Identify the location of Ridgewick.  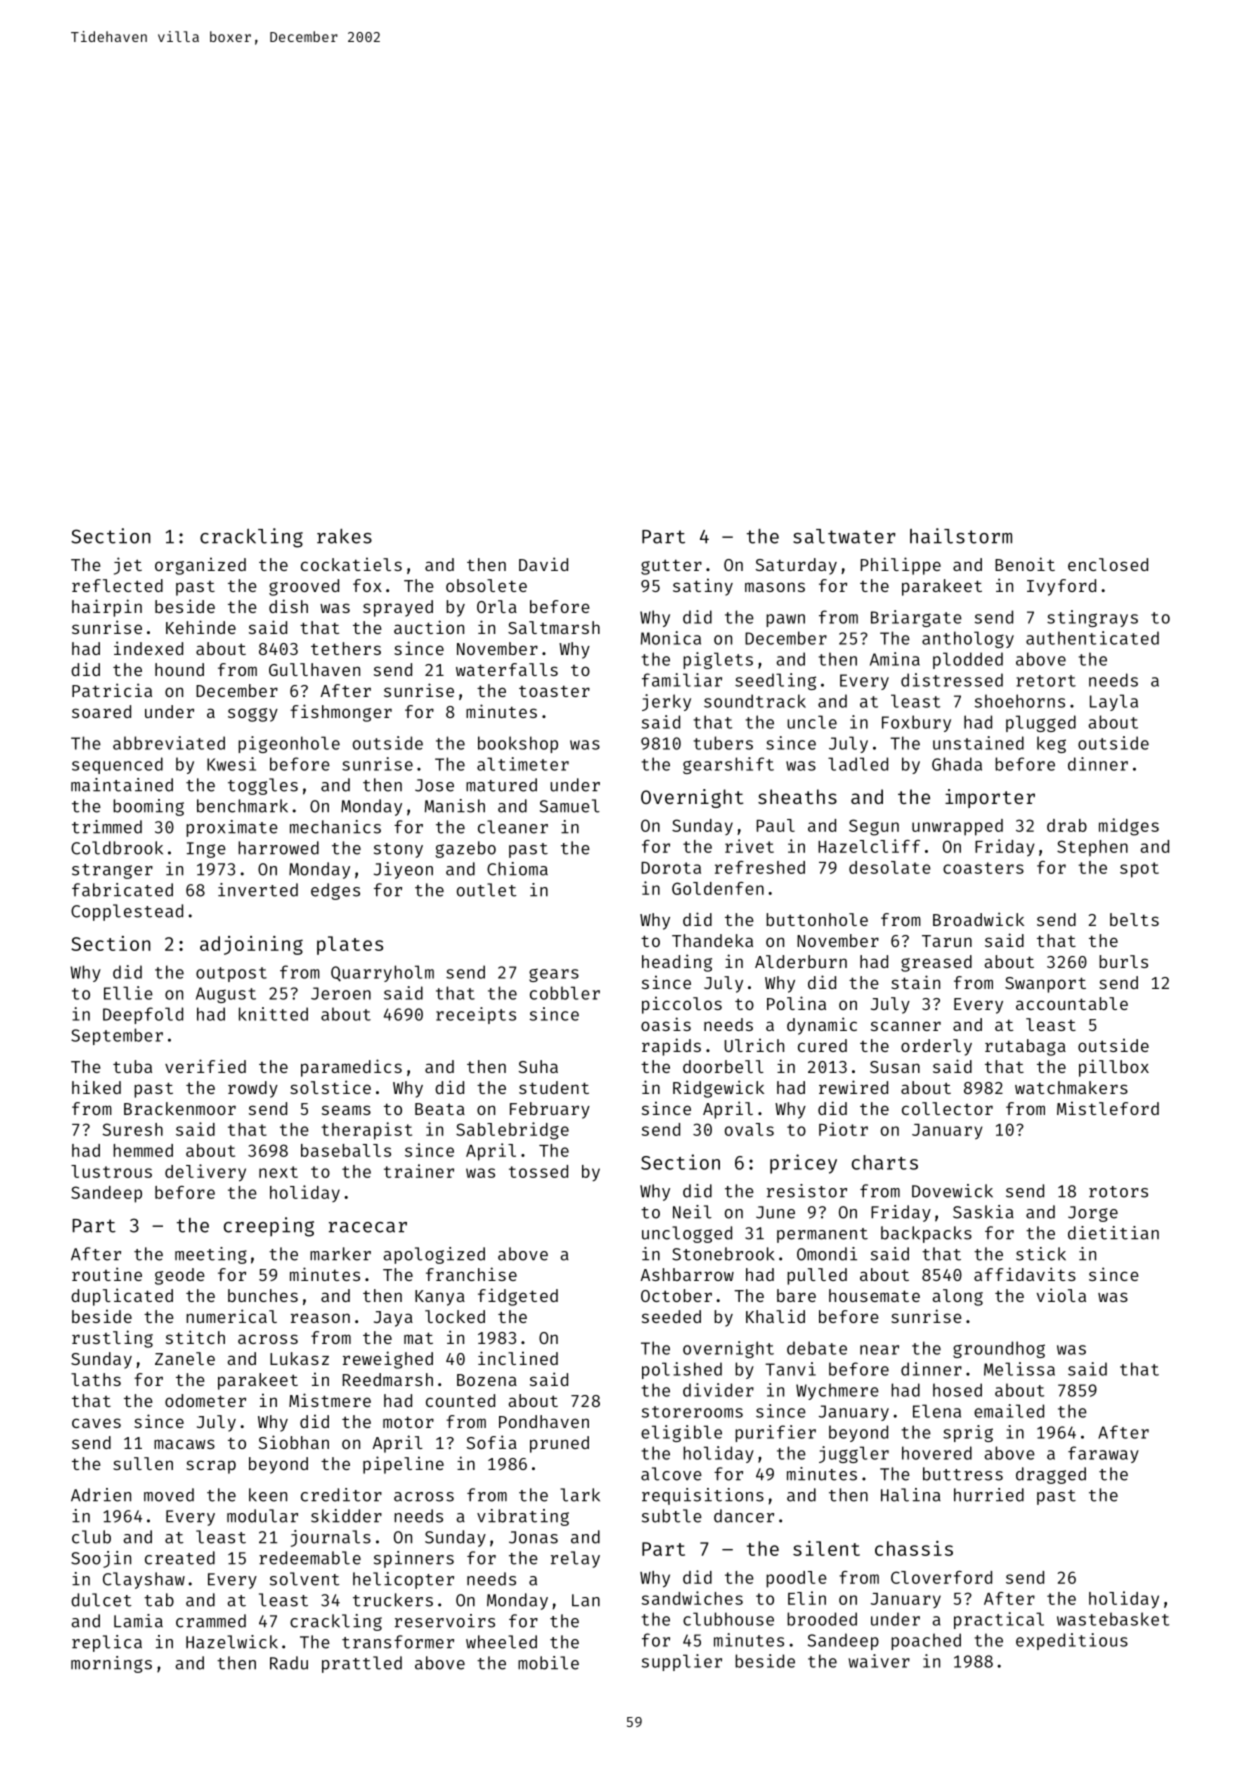
(718, 1089).
